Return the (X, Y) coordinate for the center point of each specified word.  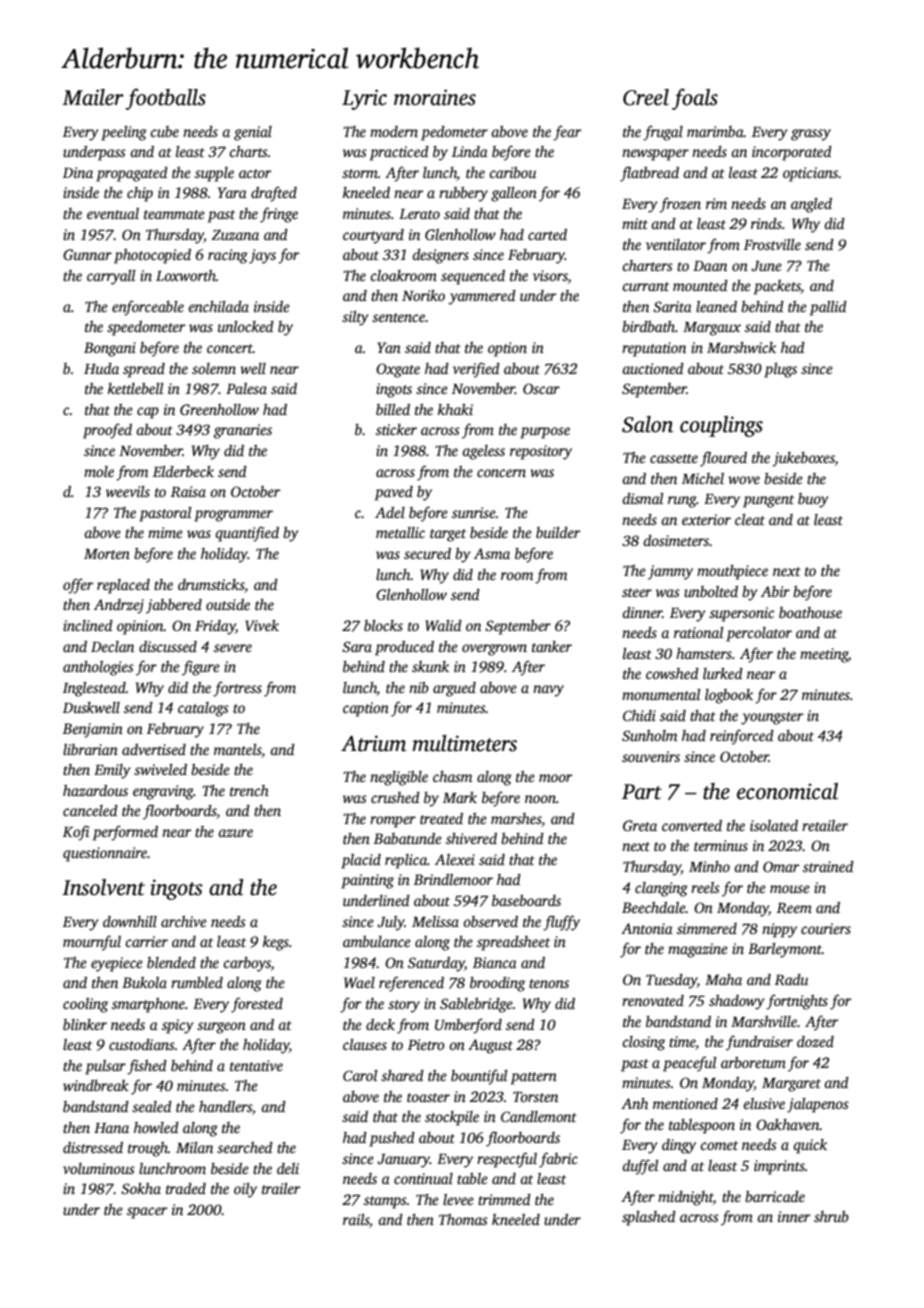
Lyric (364, 99)
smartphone (148, 1005)
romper (393, 822)
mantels (237, 749)
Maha (723, 979)
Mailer (93, 97)
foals (695, 99)
